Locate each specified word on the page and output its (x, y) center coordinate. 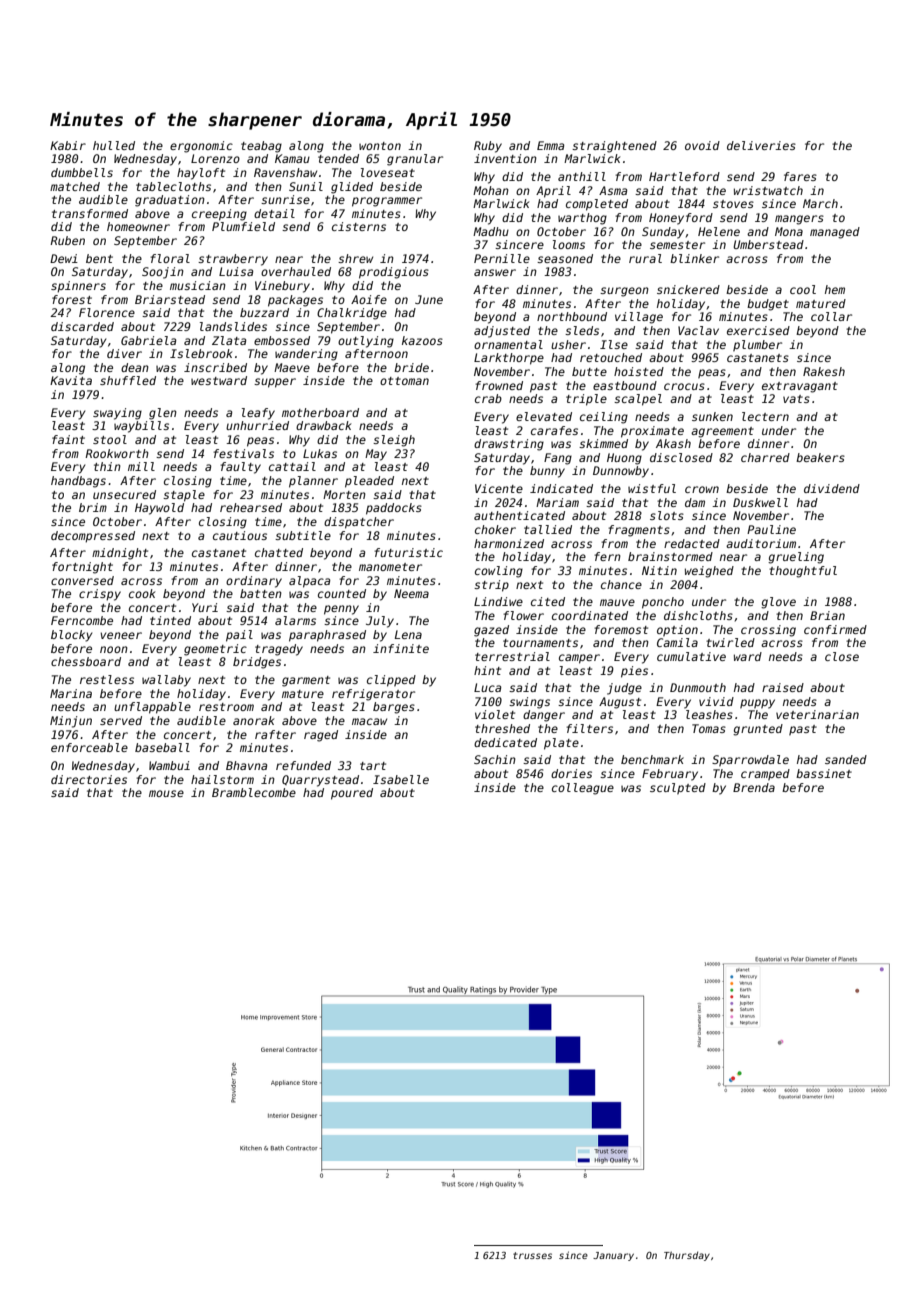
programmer (387, 202)
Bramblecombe (254, 792)
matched (75, 186)
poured (352, 794)
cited (548, 601)
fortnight (82, 568)
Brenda (754, 787)
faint (68, 439)
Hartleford (684, 176)
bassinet (824, 773)
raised (783, 687)
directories (89, 779)
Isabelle (401, 779)
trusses (532, 1255)
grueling (796, 558)
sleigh (394, 441)
